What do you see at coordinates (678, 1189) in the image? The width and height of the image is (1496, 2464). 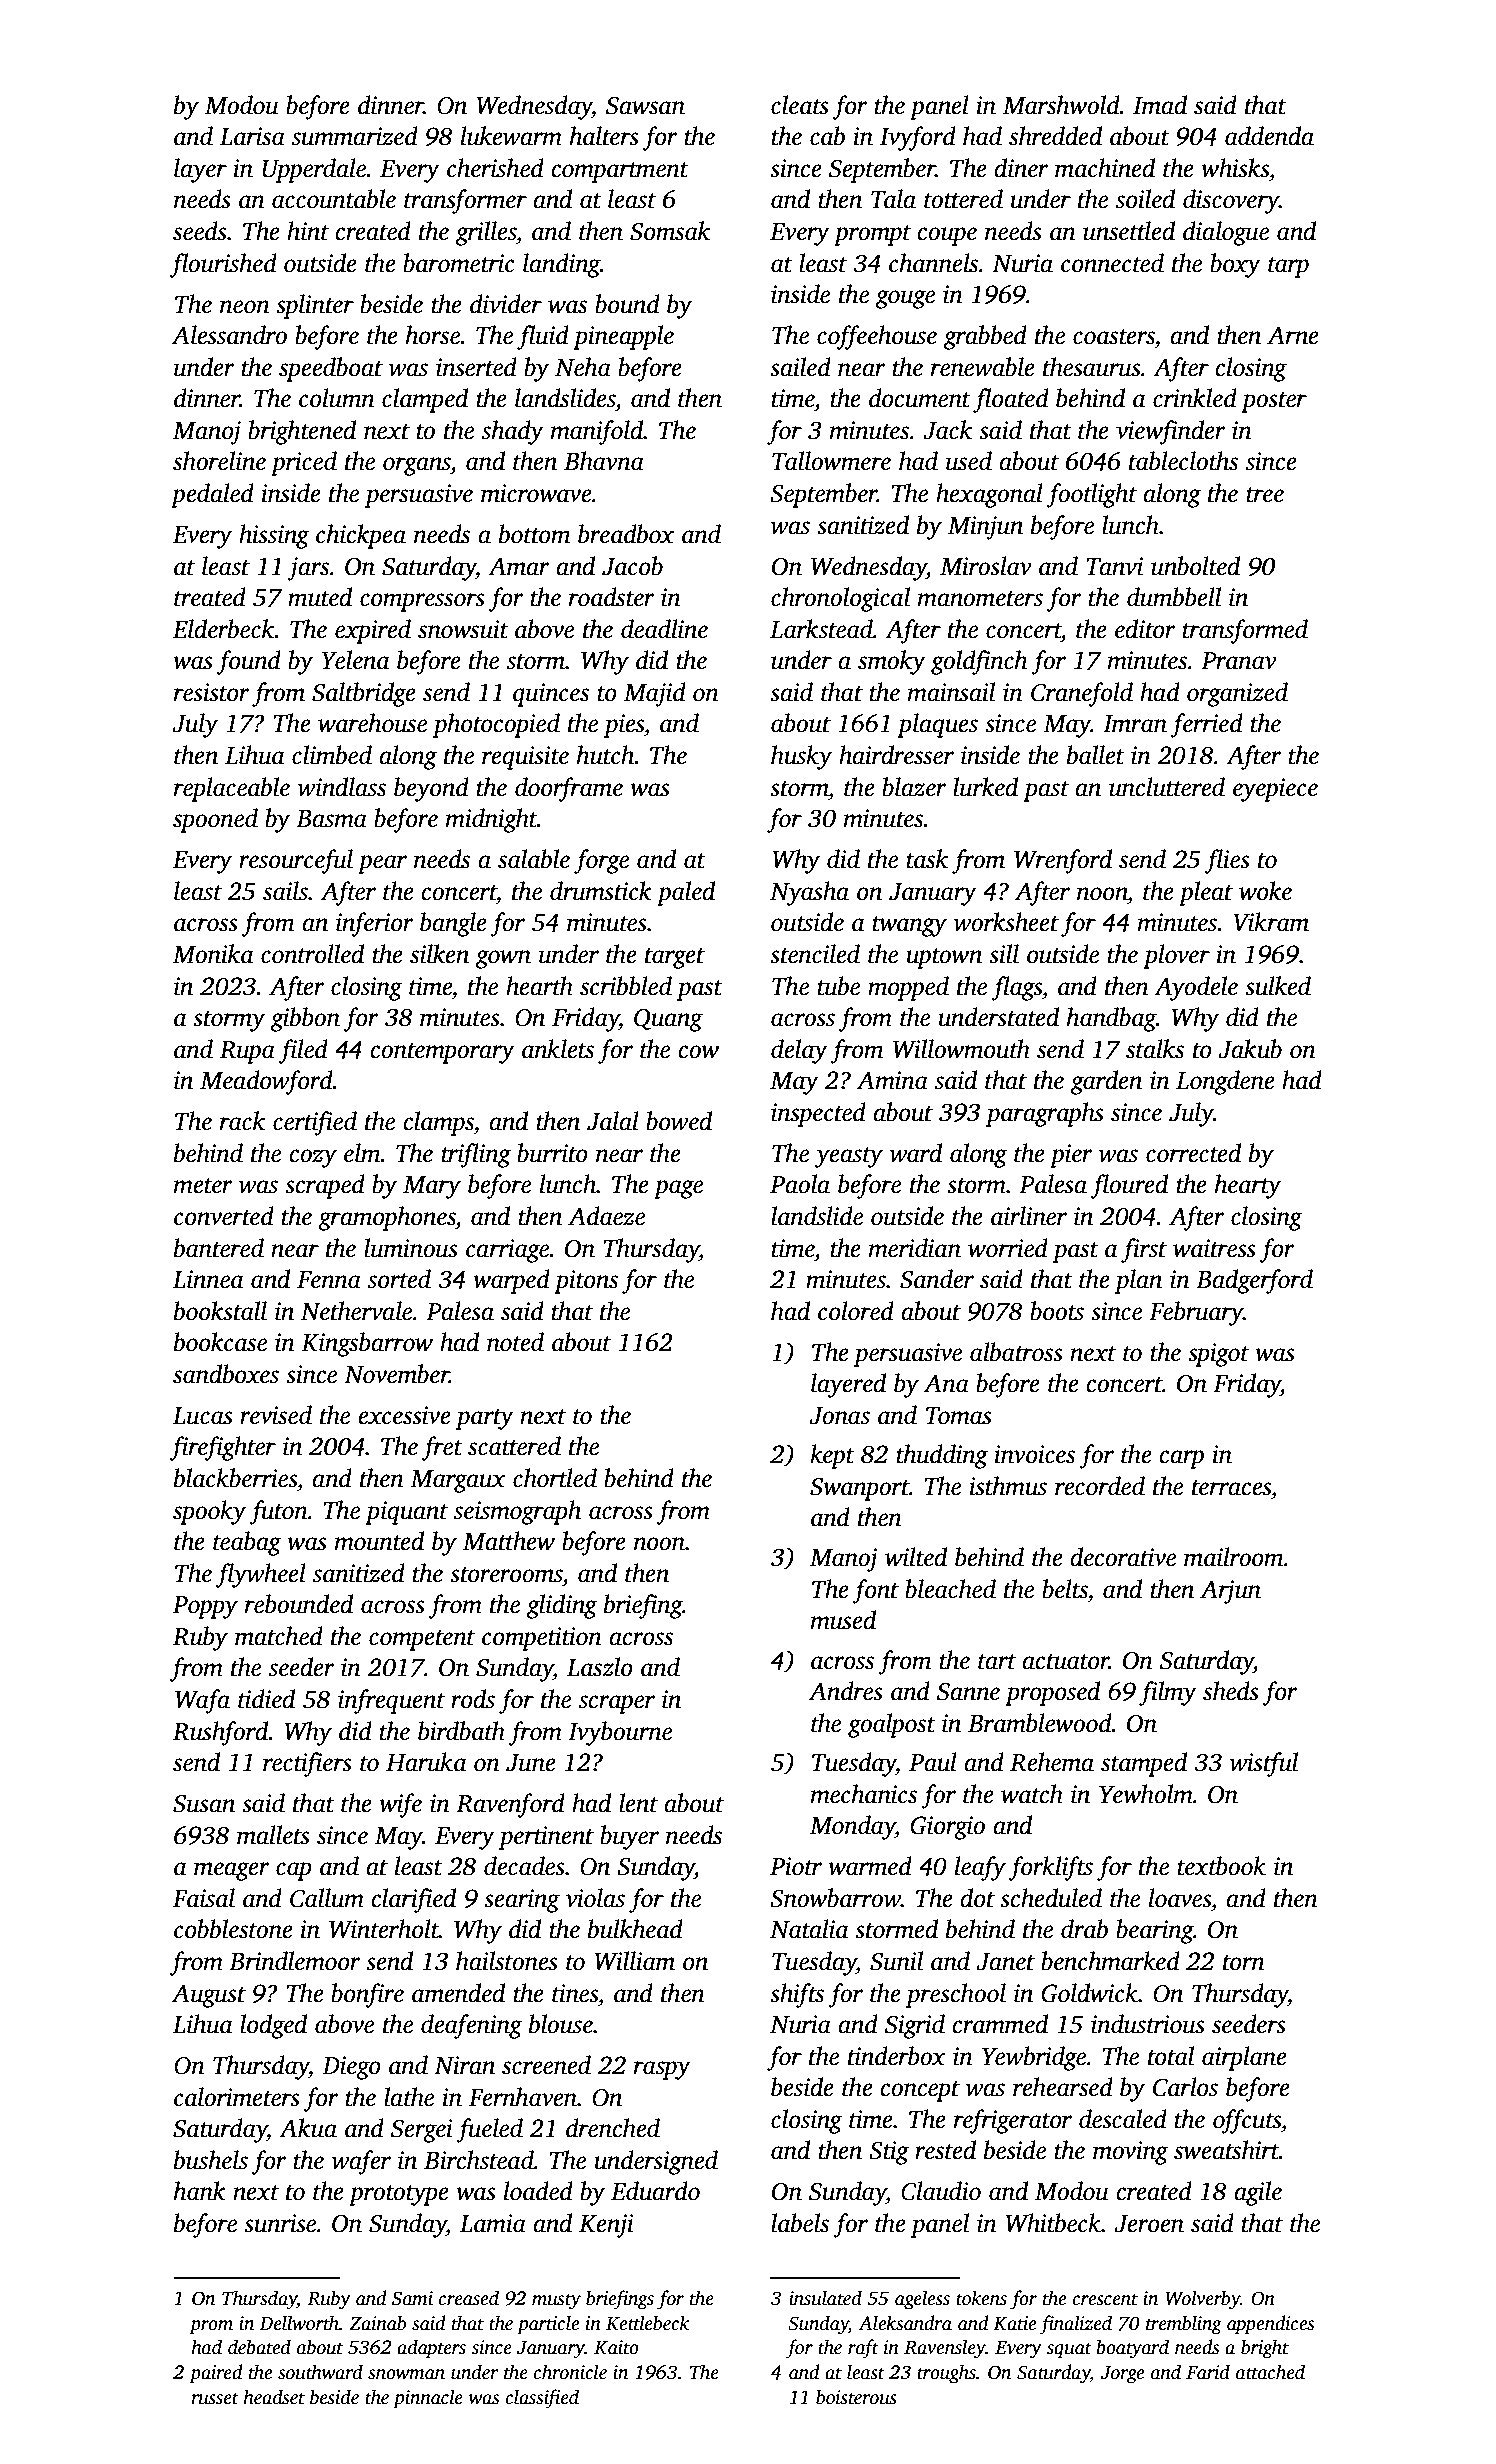 I see `page` at bounding box center [678, 1189].
